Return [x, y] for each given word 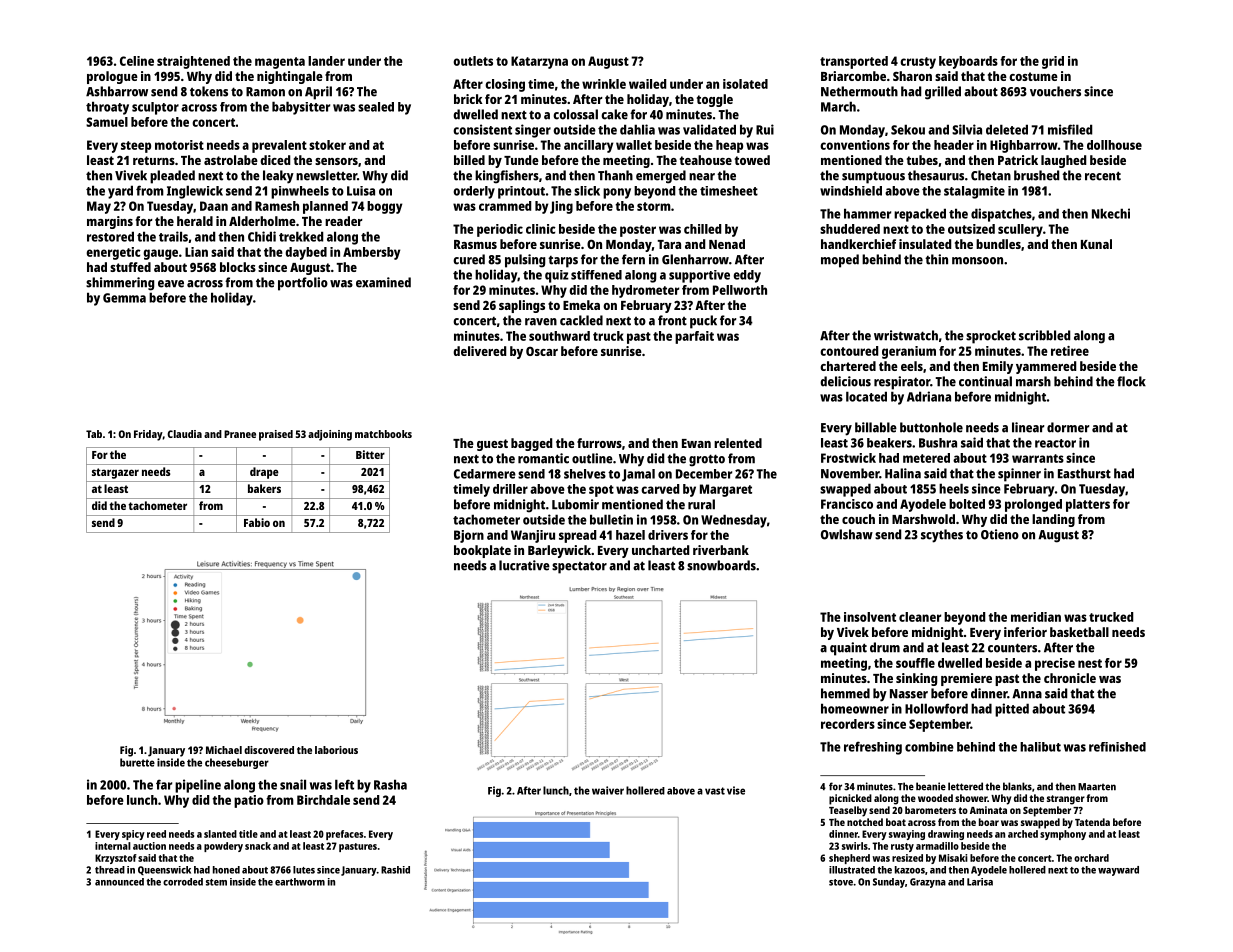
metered [926, 458]
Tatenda [1092, 822]
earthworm [300, 882]
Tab [94, 434]
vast [715, 791]
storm [654, 206]
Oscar [542, 351]
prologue [112, 77]
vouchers [1055, 91]
